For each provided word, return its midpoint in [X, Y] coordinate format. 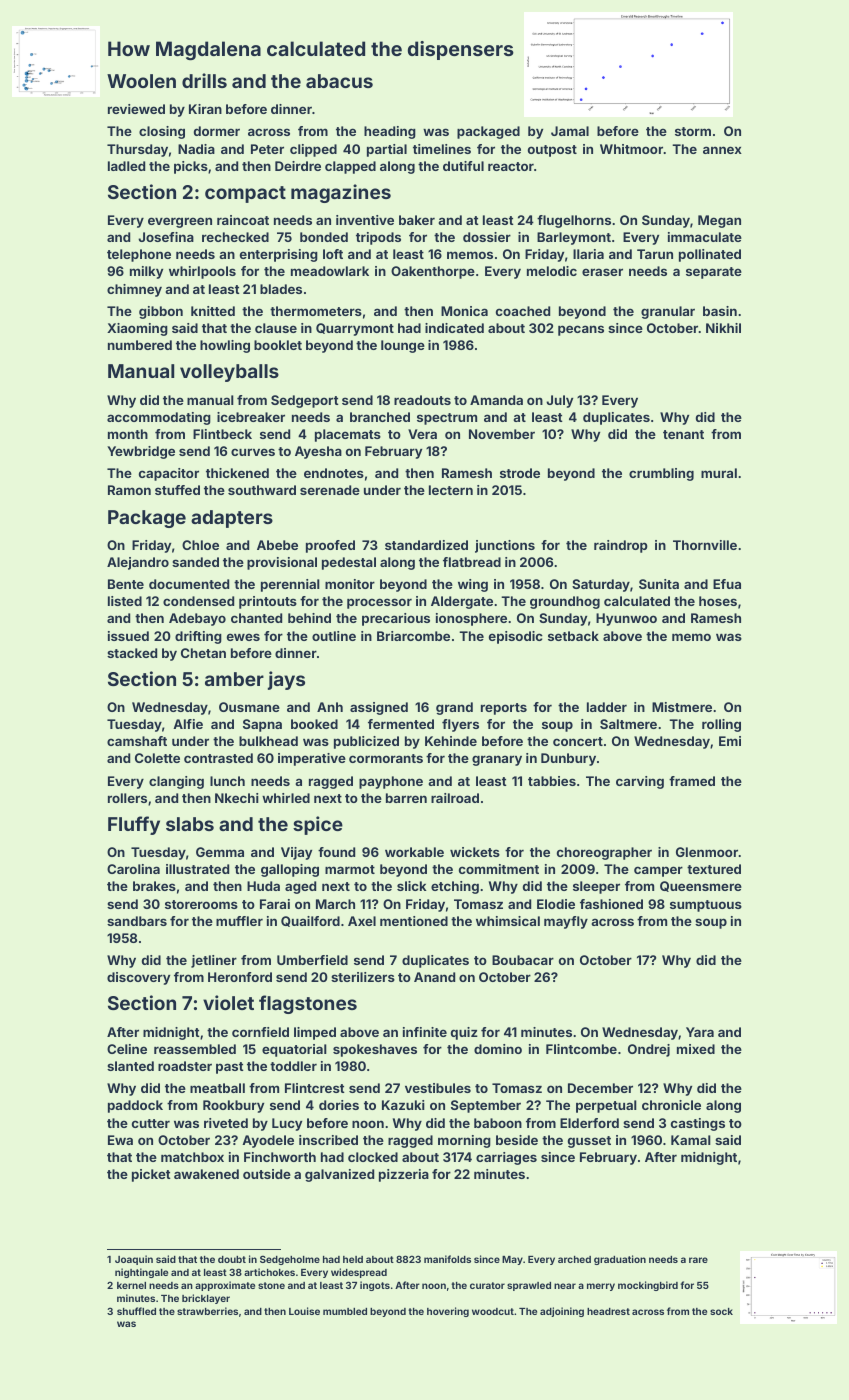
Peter [267, 149]
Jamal [570, 131]
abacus [339, 81]
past [230, 1068]
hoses [718, 601]
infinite [425, 1032]
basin [720, 311]
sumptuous [706, 906]
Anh [330, 707]
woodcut [493, 1311]
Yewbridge [141, 452]
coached [523, 311]
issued [128, 636]
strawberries [207, 1311]
